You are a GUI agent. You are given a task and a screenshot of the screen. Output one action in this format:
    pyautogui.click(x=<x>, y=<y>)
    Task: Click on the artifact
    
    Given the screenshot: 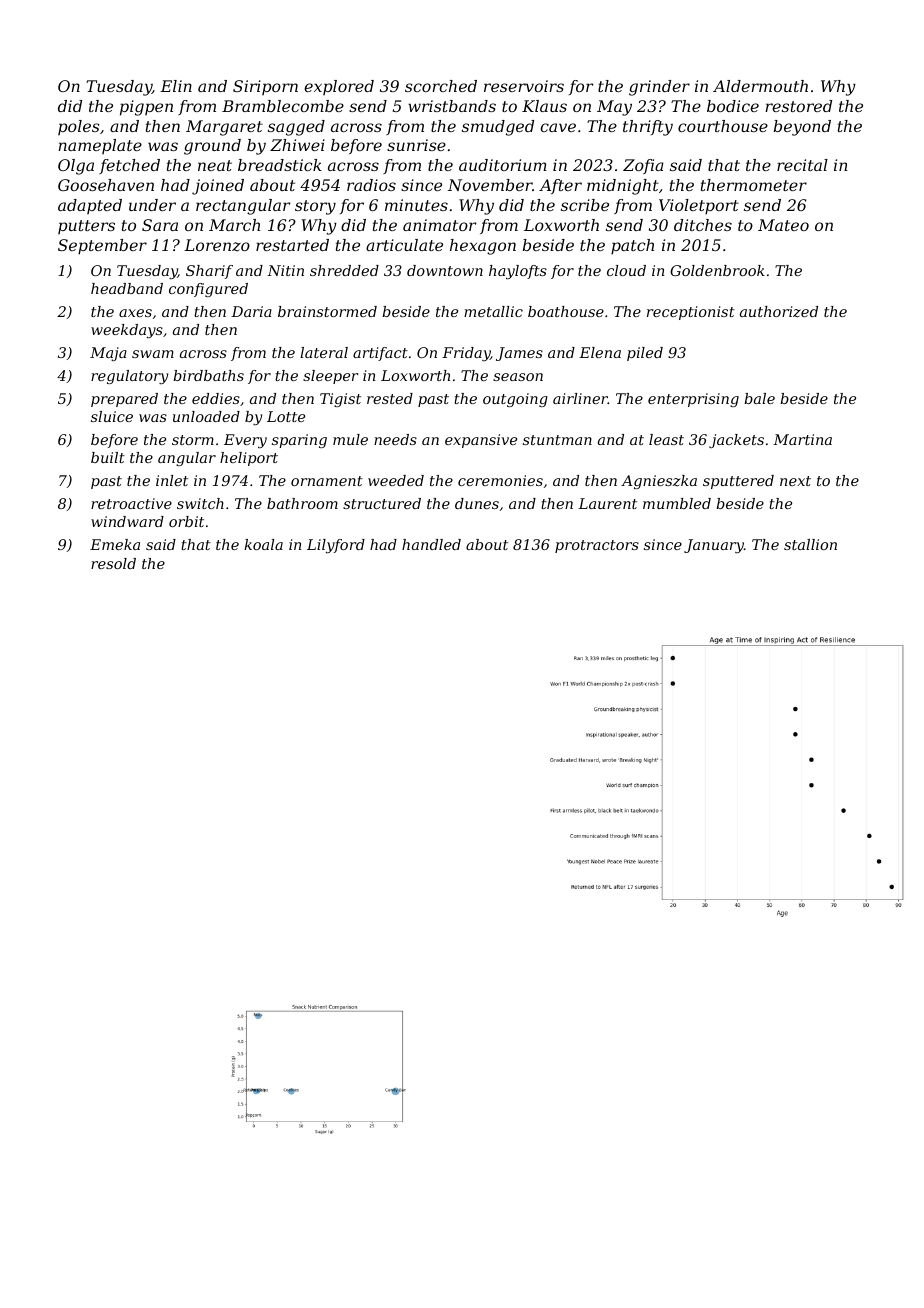 What is the action you would take?
    pyautogui.click(x=380, y=354)
